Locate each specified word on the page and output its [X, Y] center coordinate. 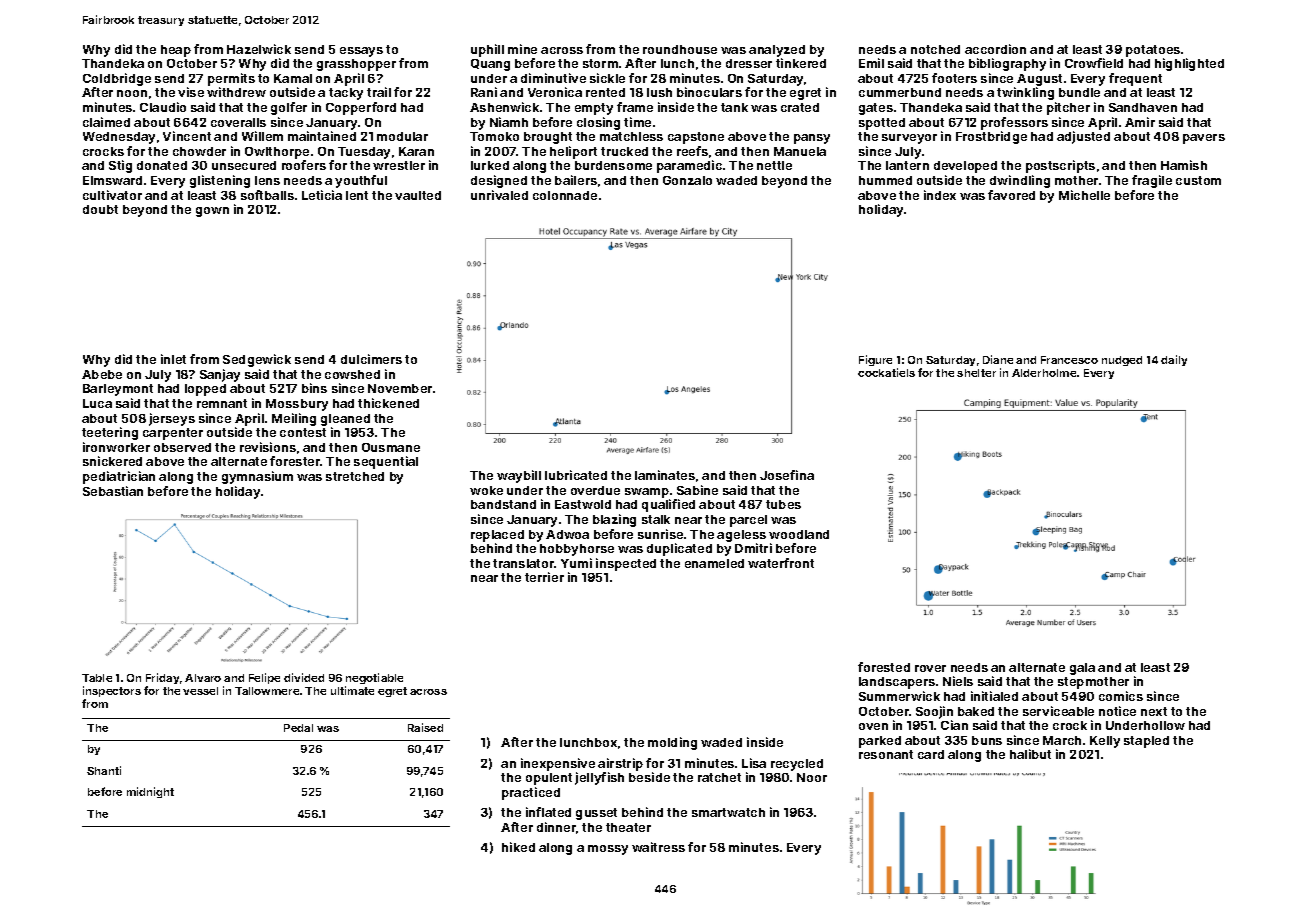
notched [935, 49]
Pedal [298, 728]
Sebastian [113, 491]
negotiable [374, 678]
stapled [1146, 742]
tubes [783, 504]
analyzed [777, 51]
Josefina [787, 475]
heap [176, 51]
